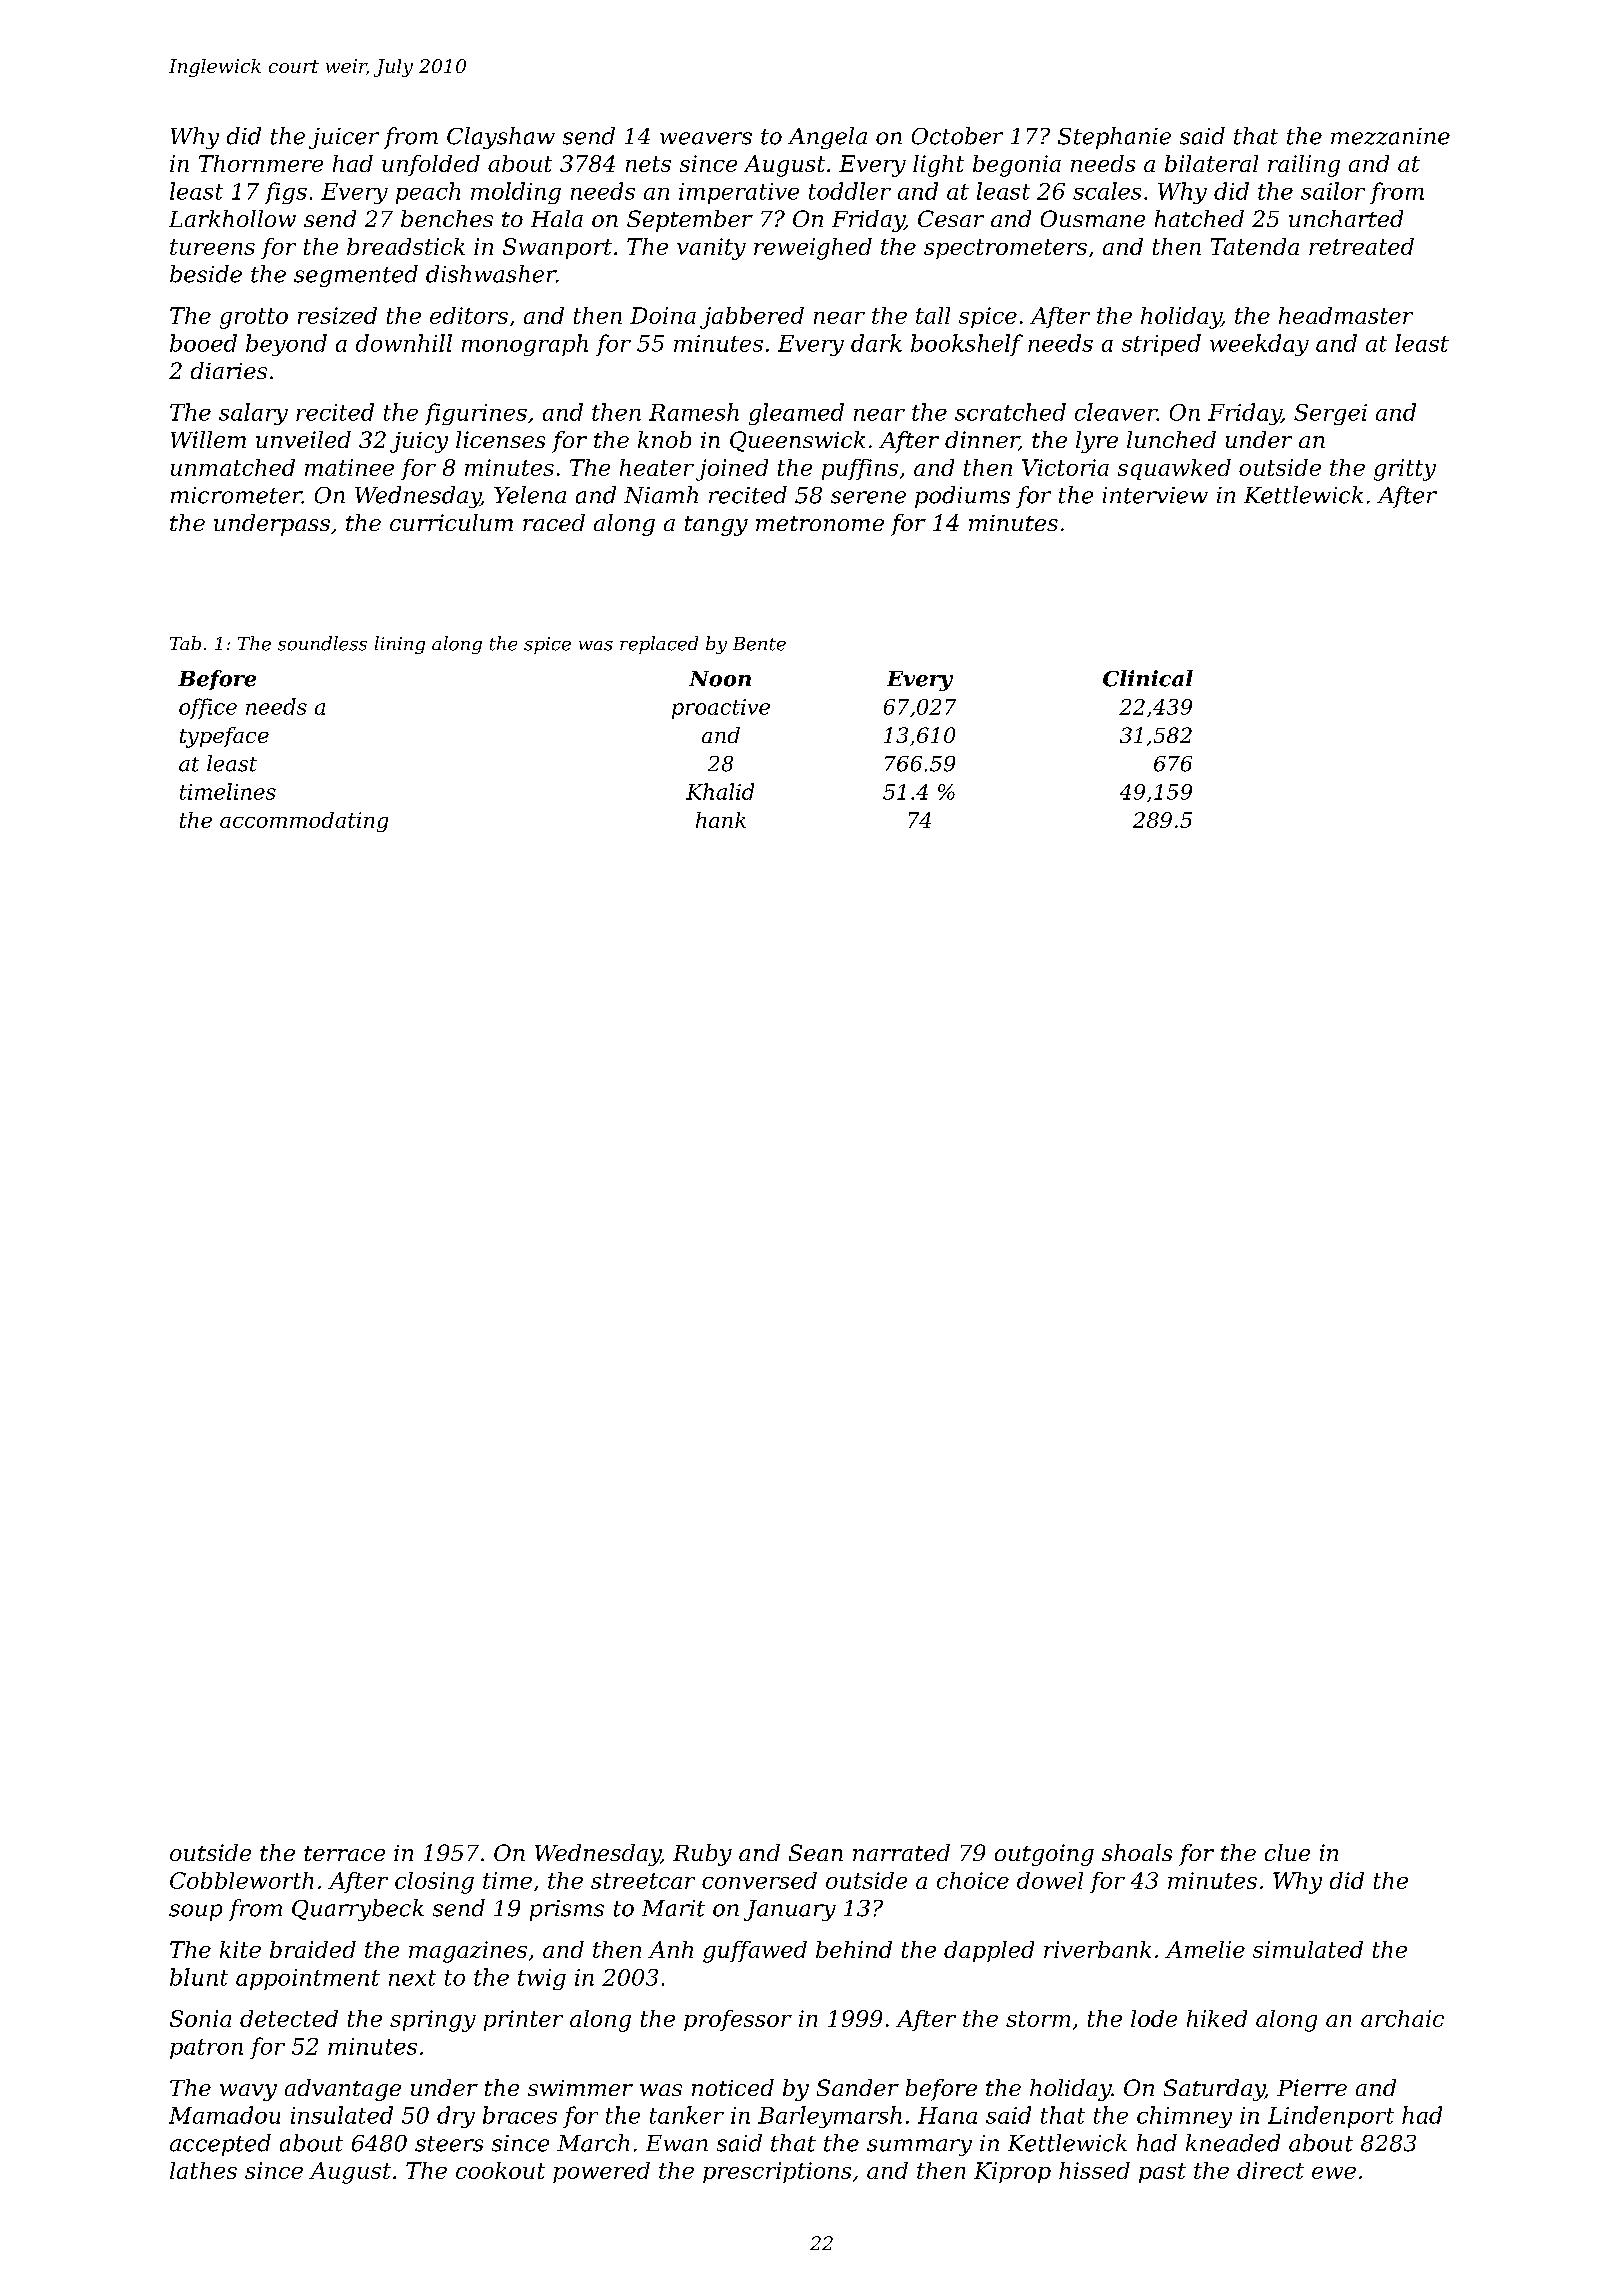 This document has width=1620, height=2292. I want to click on hank, so click(721, 820).
